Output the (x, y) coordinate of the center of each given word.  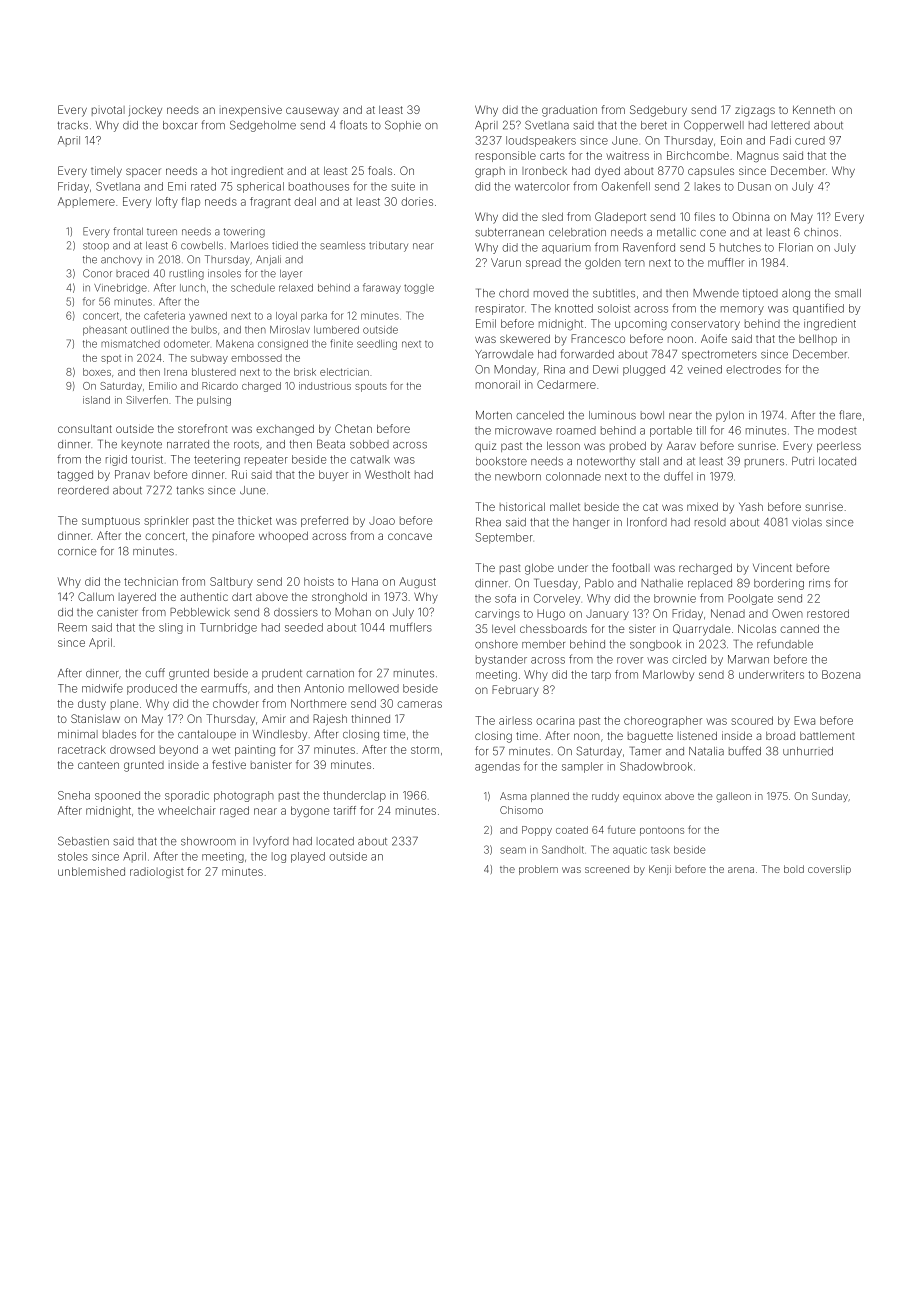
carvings (497, 615)
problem (538, 870)
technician (151, 581)
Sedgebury (658, 111)
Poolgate (750, 599)
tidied (285, 245)
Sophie (403, 126)
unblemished (91, 871)
